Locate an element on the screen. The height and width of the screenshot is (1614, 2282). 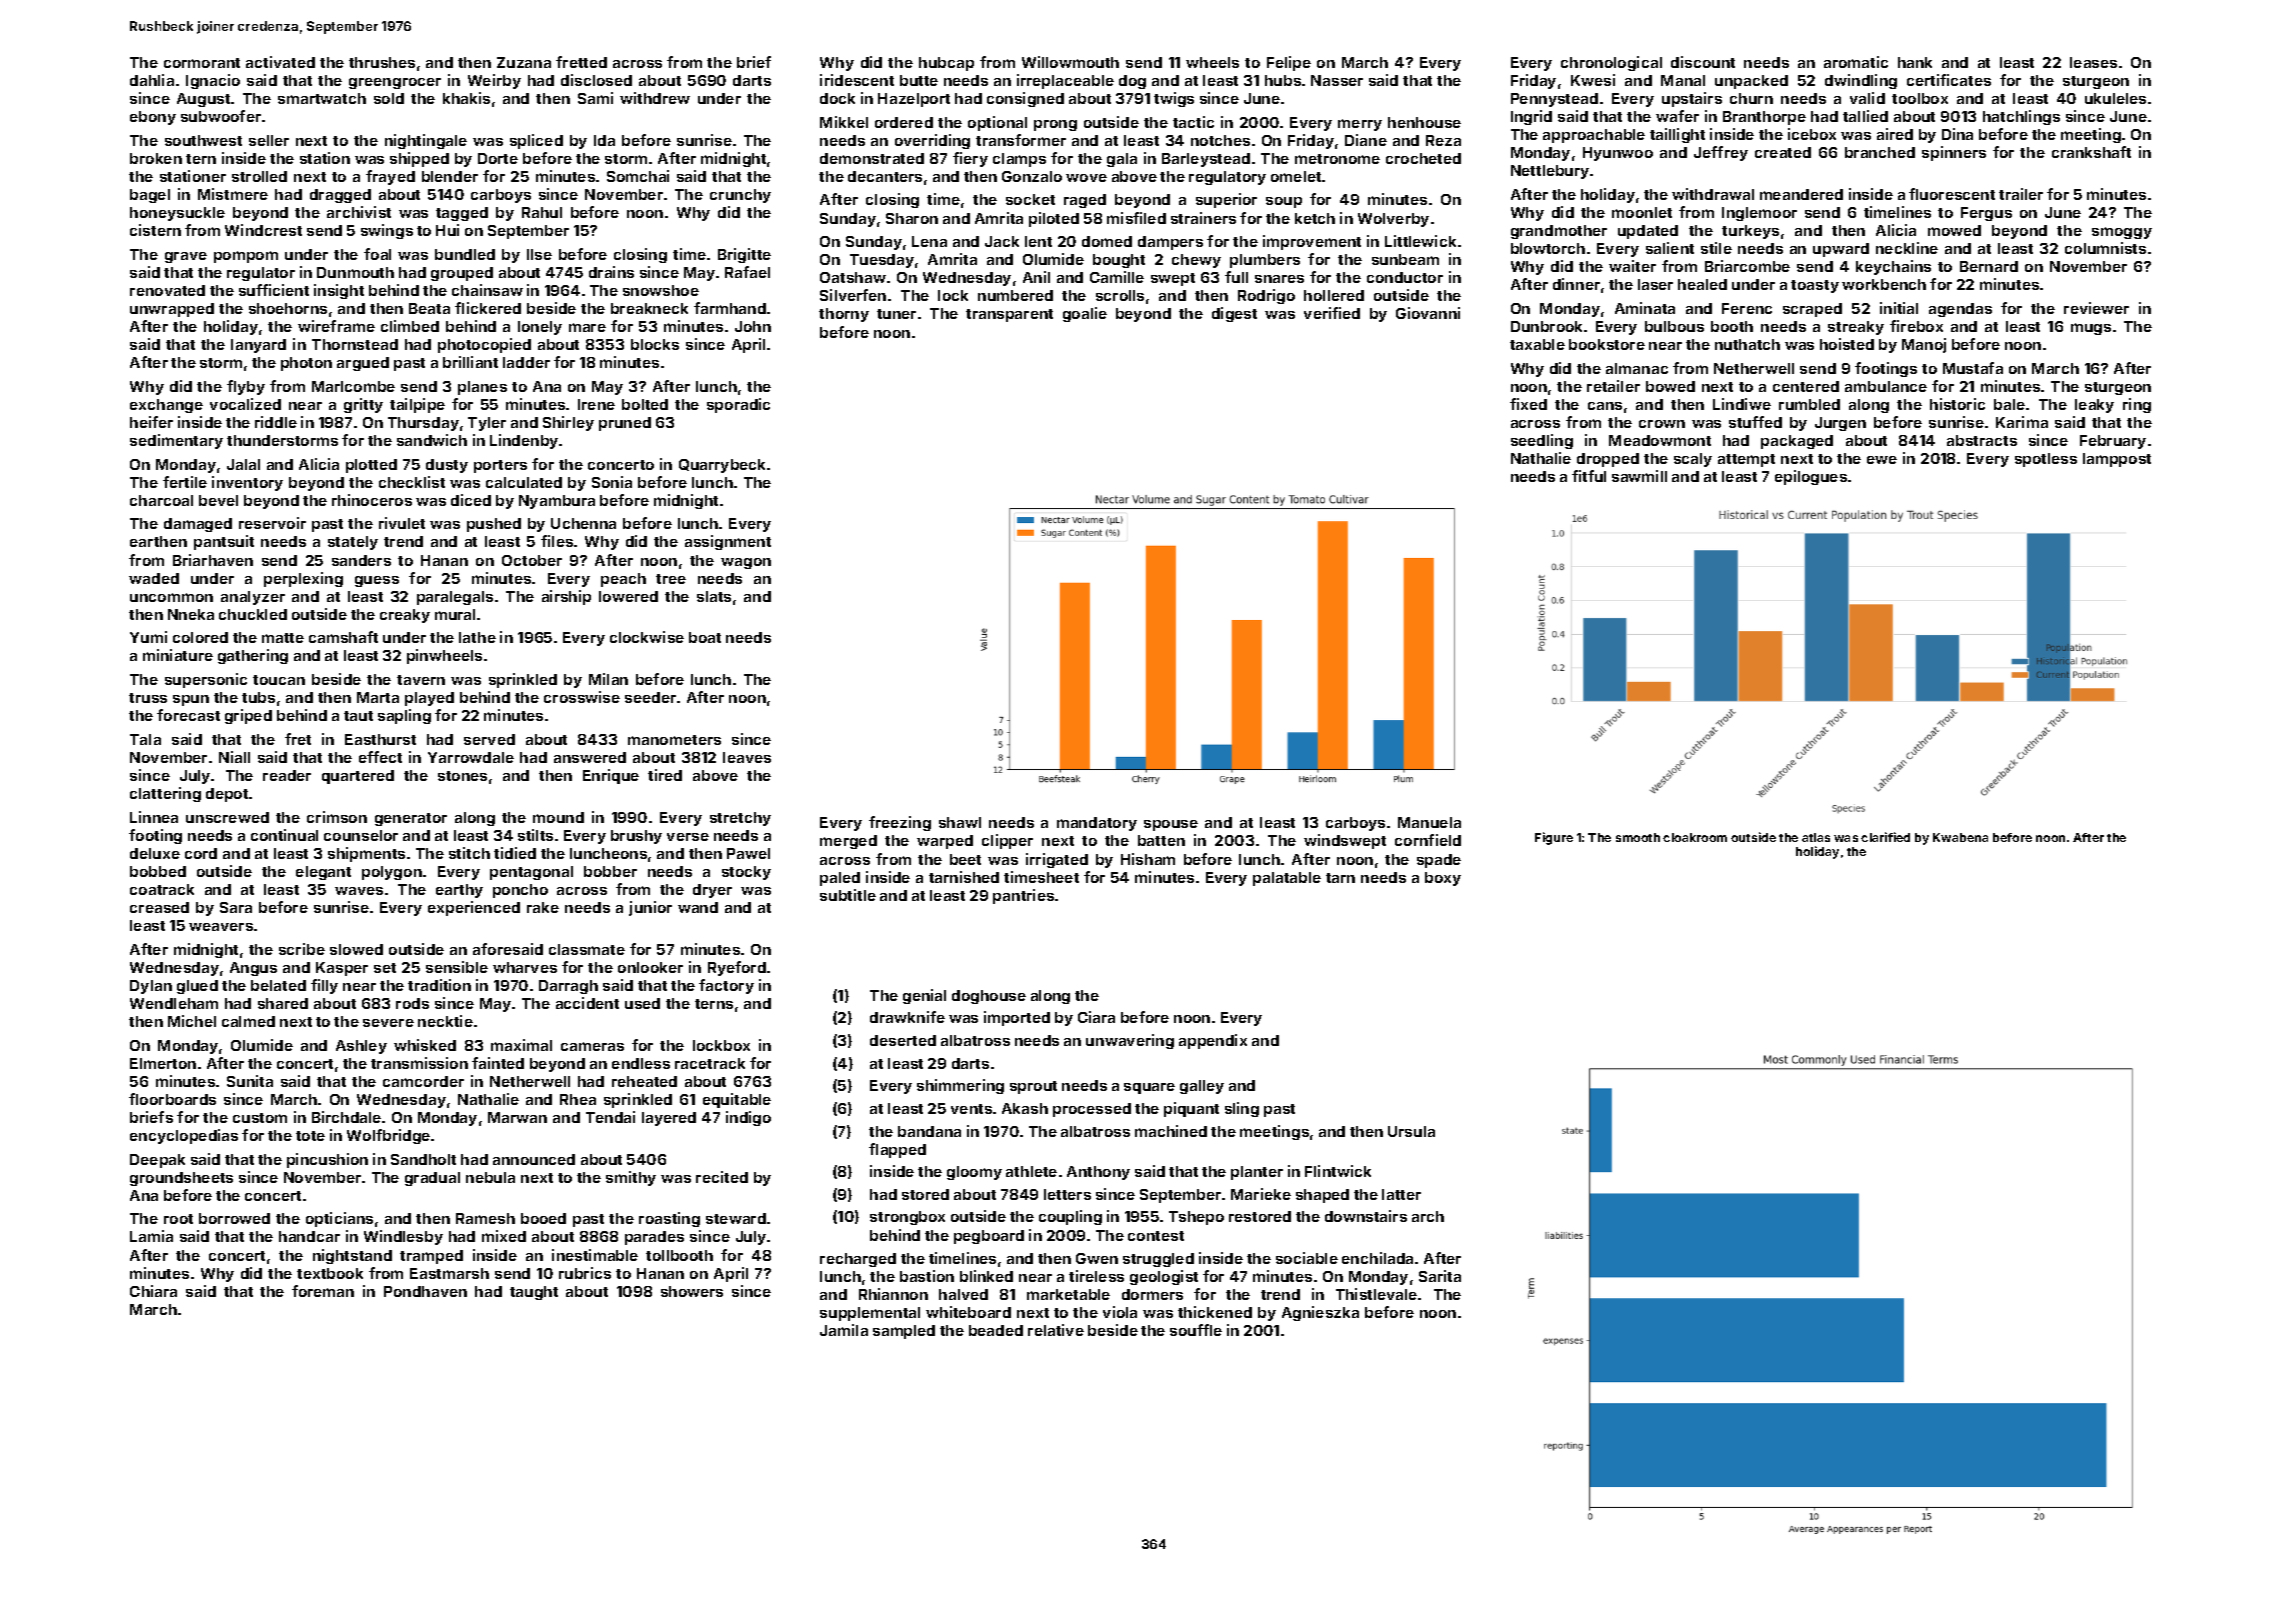
beaded is located at coordinates (996, 1330).
